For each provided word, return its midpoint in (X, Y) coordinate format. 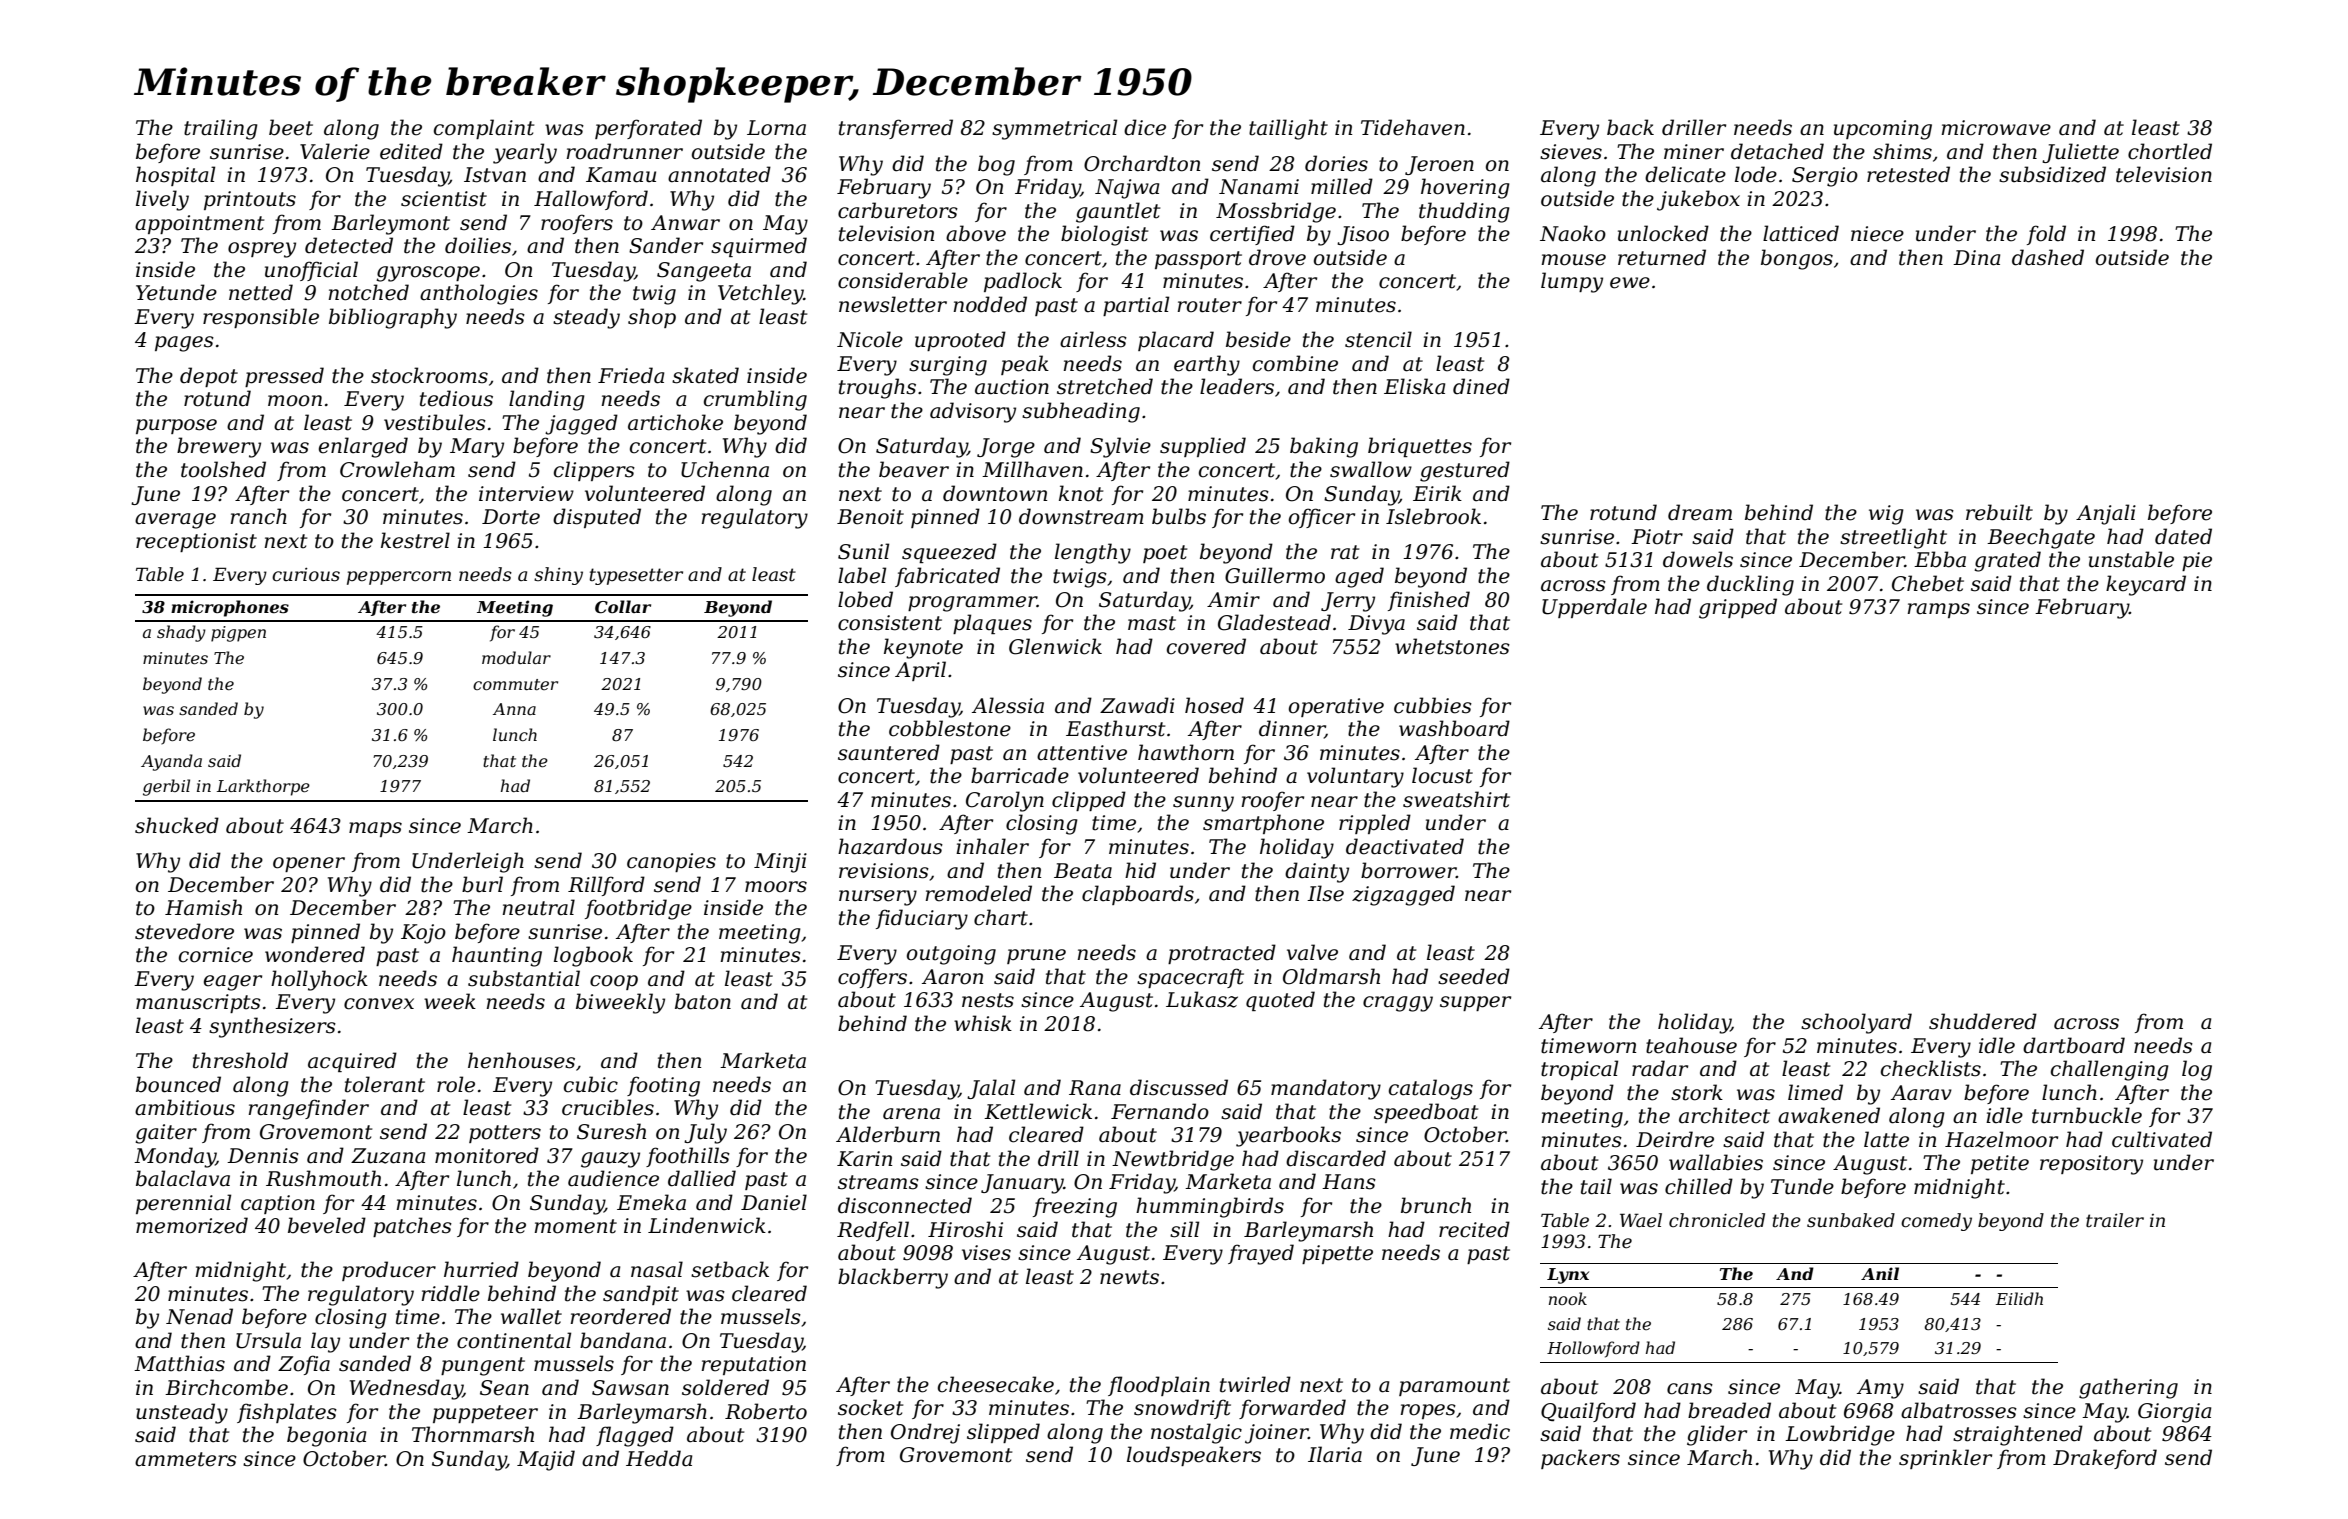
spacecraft (1190, 978)
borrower (1408, 870)
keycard (2146, 585)
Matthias (179, 1363)
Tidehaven (1413, 127)
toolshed (223, 469)
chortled (2170, 151)
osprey (262, 250)
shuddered (1983, 1021)
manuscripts (198, 1003)
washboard (1454, 728)
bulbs (1179, 516)
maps (375, 829)
